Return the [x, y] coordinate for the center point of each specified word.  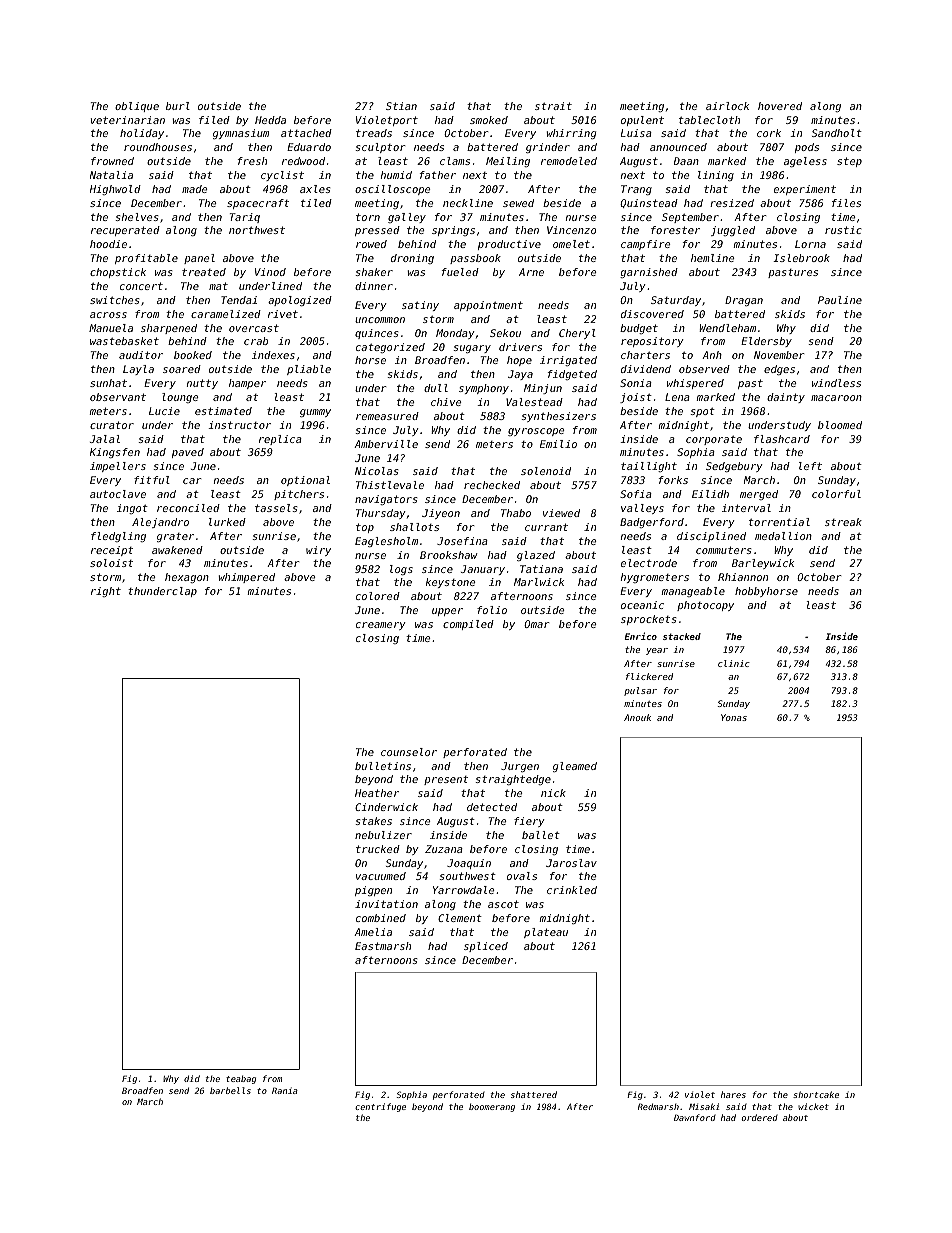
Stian [401, 106]
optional [305, 481]
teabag [241, 1079]
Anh [712, 355]
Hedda [270, 120]
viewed [561, 513]
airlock [727, 106]
